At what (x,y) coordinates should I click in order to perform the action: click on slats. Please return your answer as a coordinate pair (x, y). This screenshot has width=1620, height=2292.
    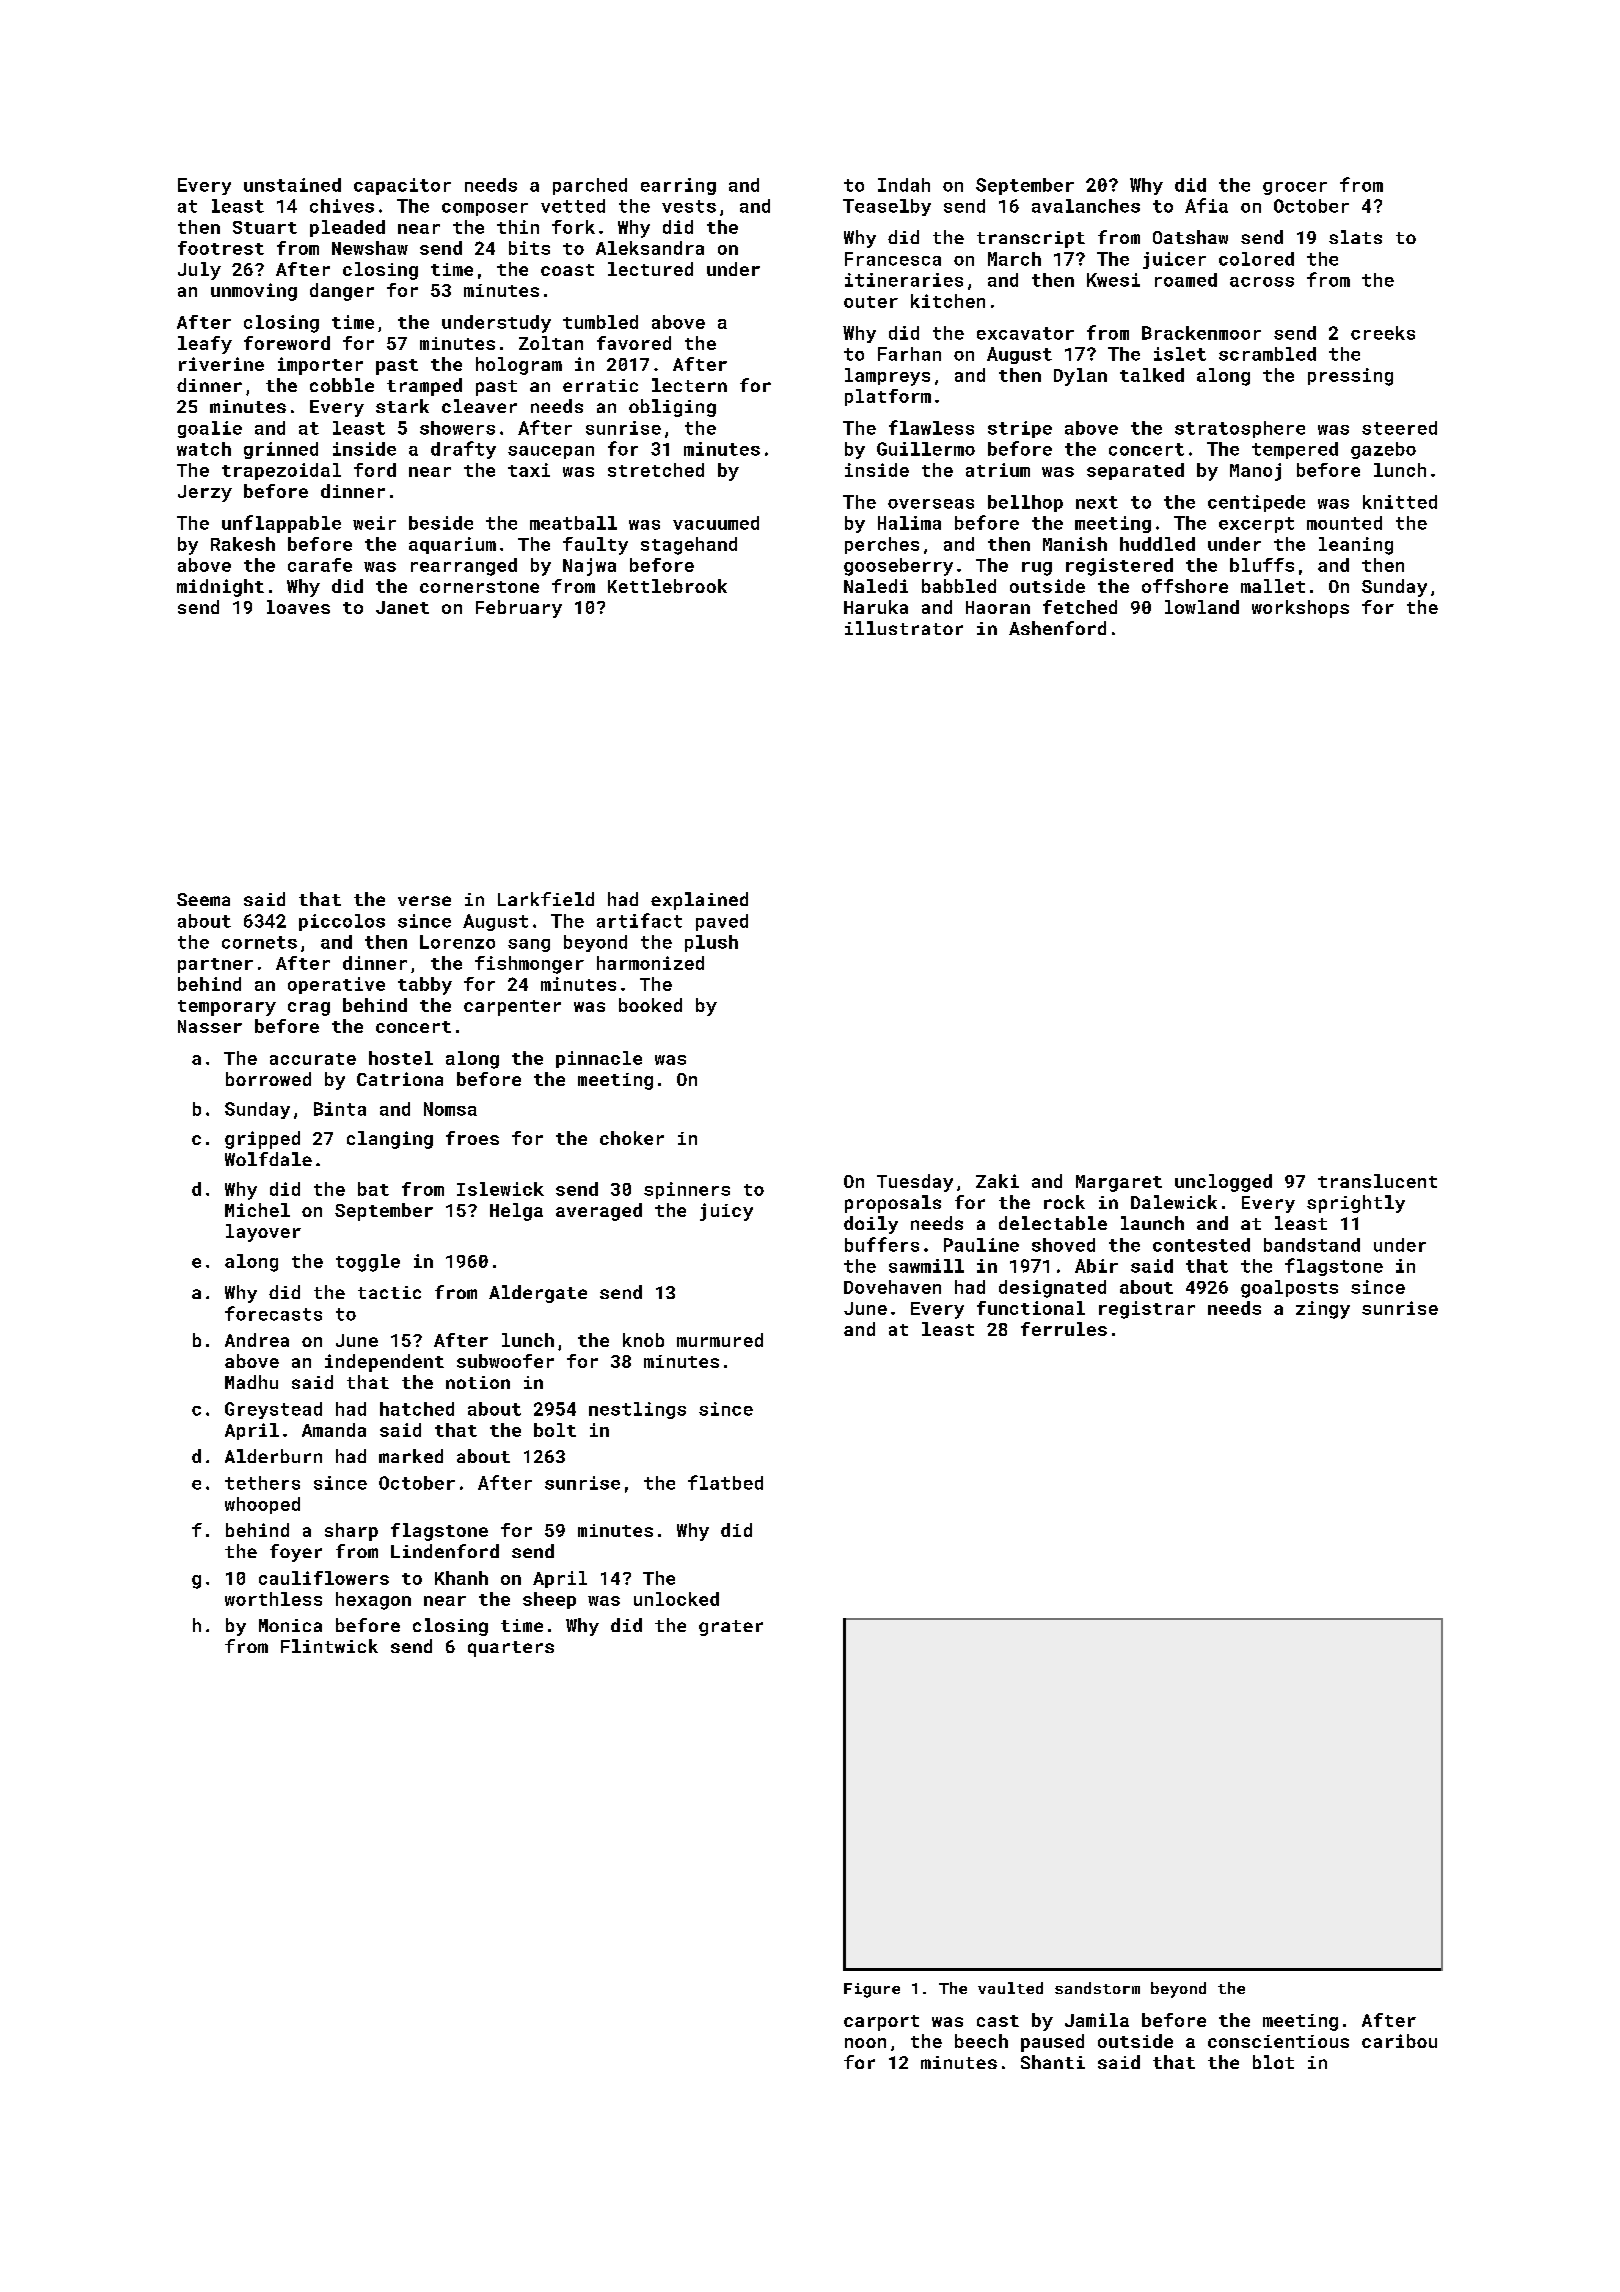
    Looking at the image, I should click on (1355, 237).
